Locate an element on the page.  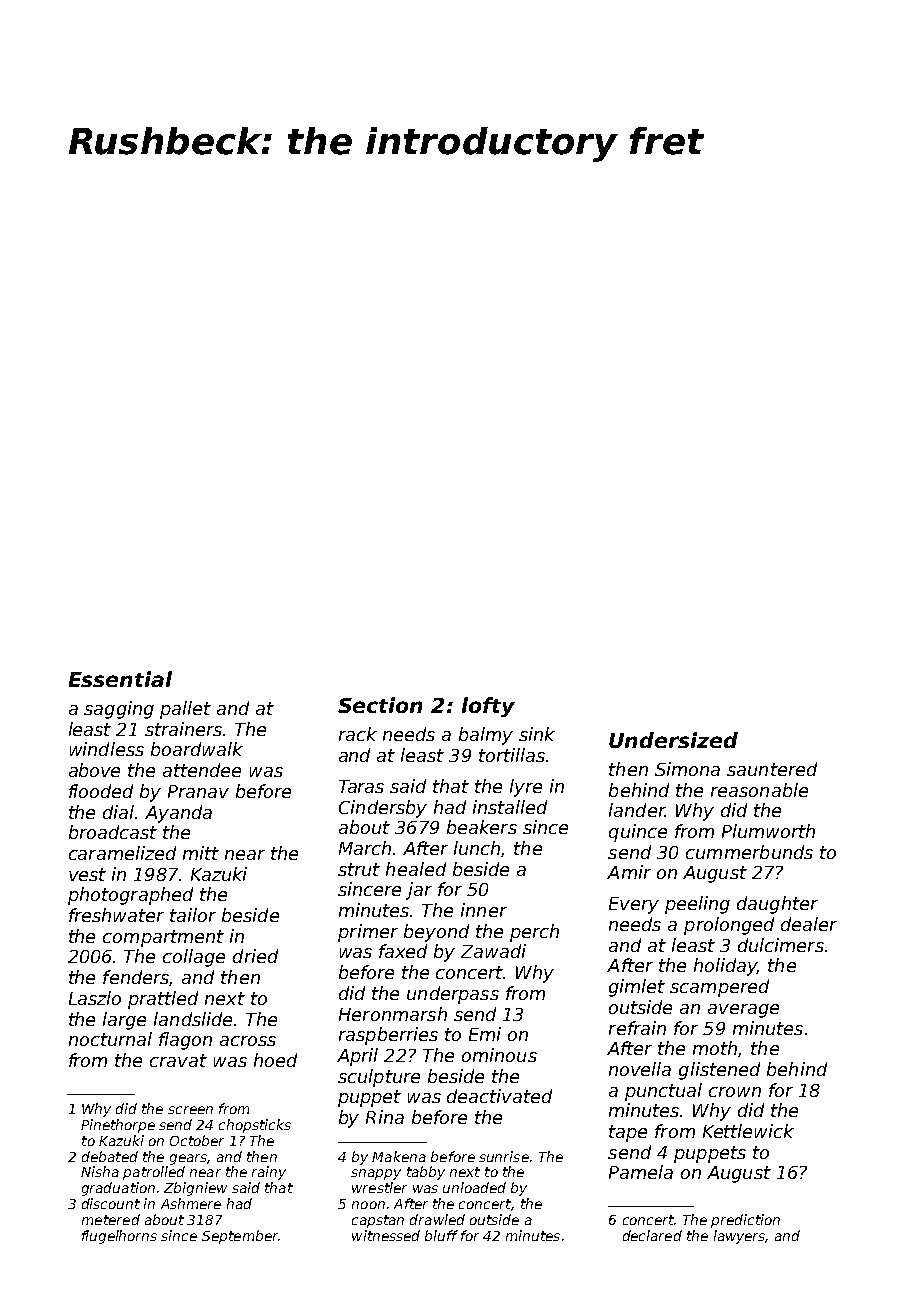
Essential is located at coordinates (120, 679).
